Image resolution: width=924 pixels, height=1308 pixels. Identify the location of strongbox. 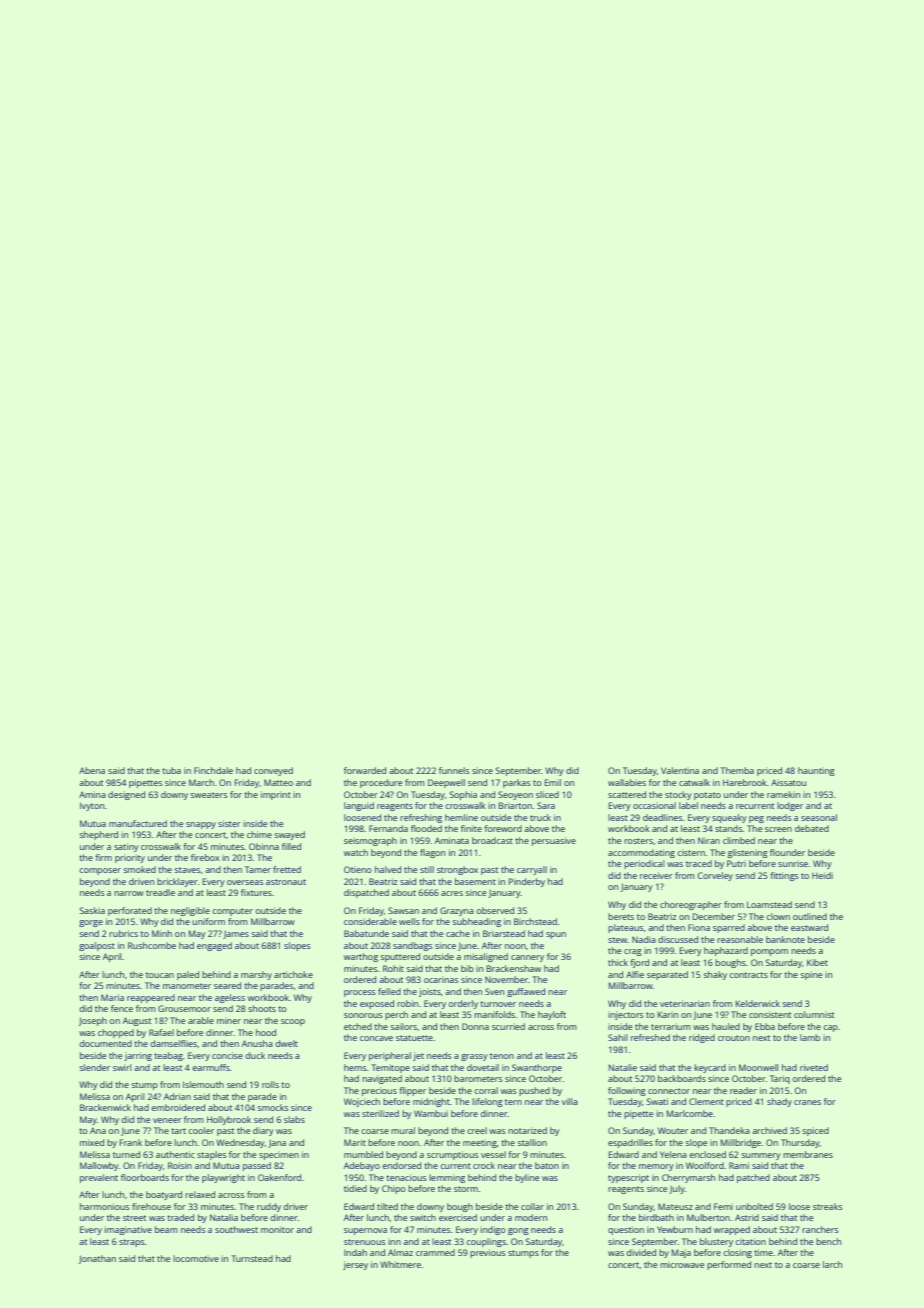
(457, 870).
